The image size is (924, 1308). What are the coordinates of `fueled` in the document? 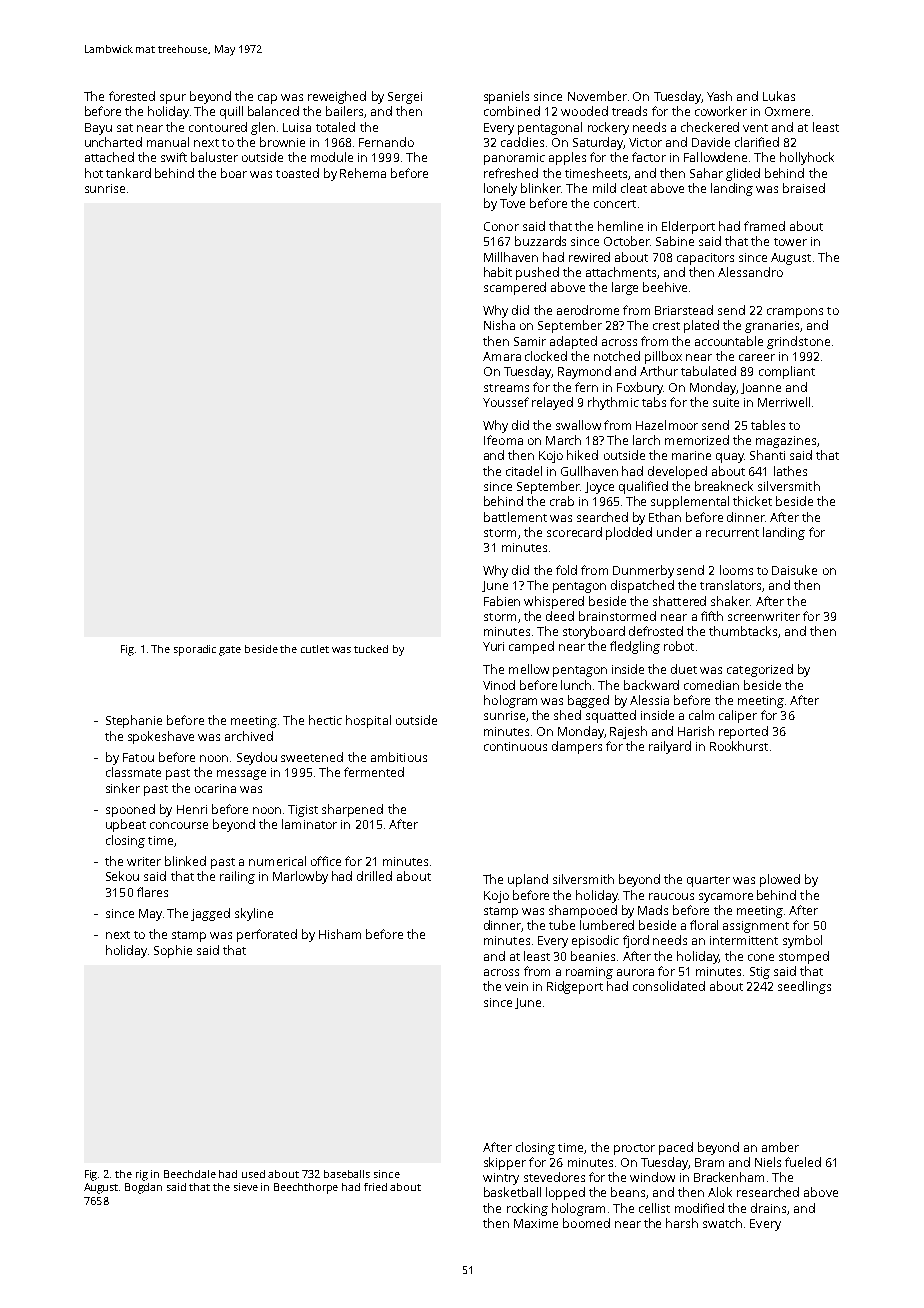 It's located at (803, 1162).
